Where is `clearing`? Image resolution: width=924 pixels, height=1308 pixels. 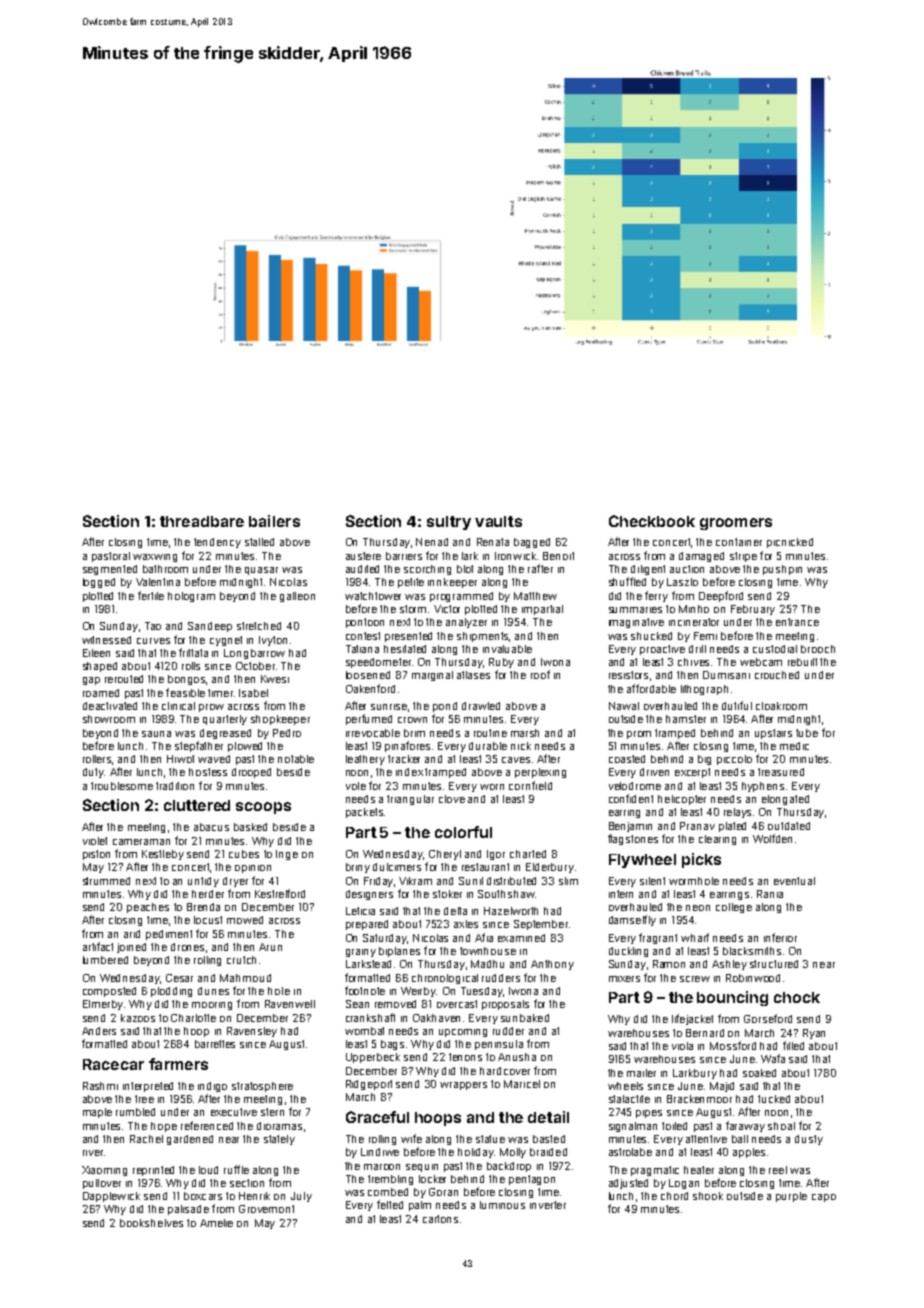 clearing is located at coordinates (717, 840).
